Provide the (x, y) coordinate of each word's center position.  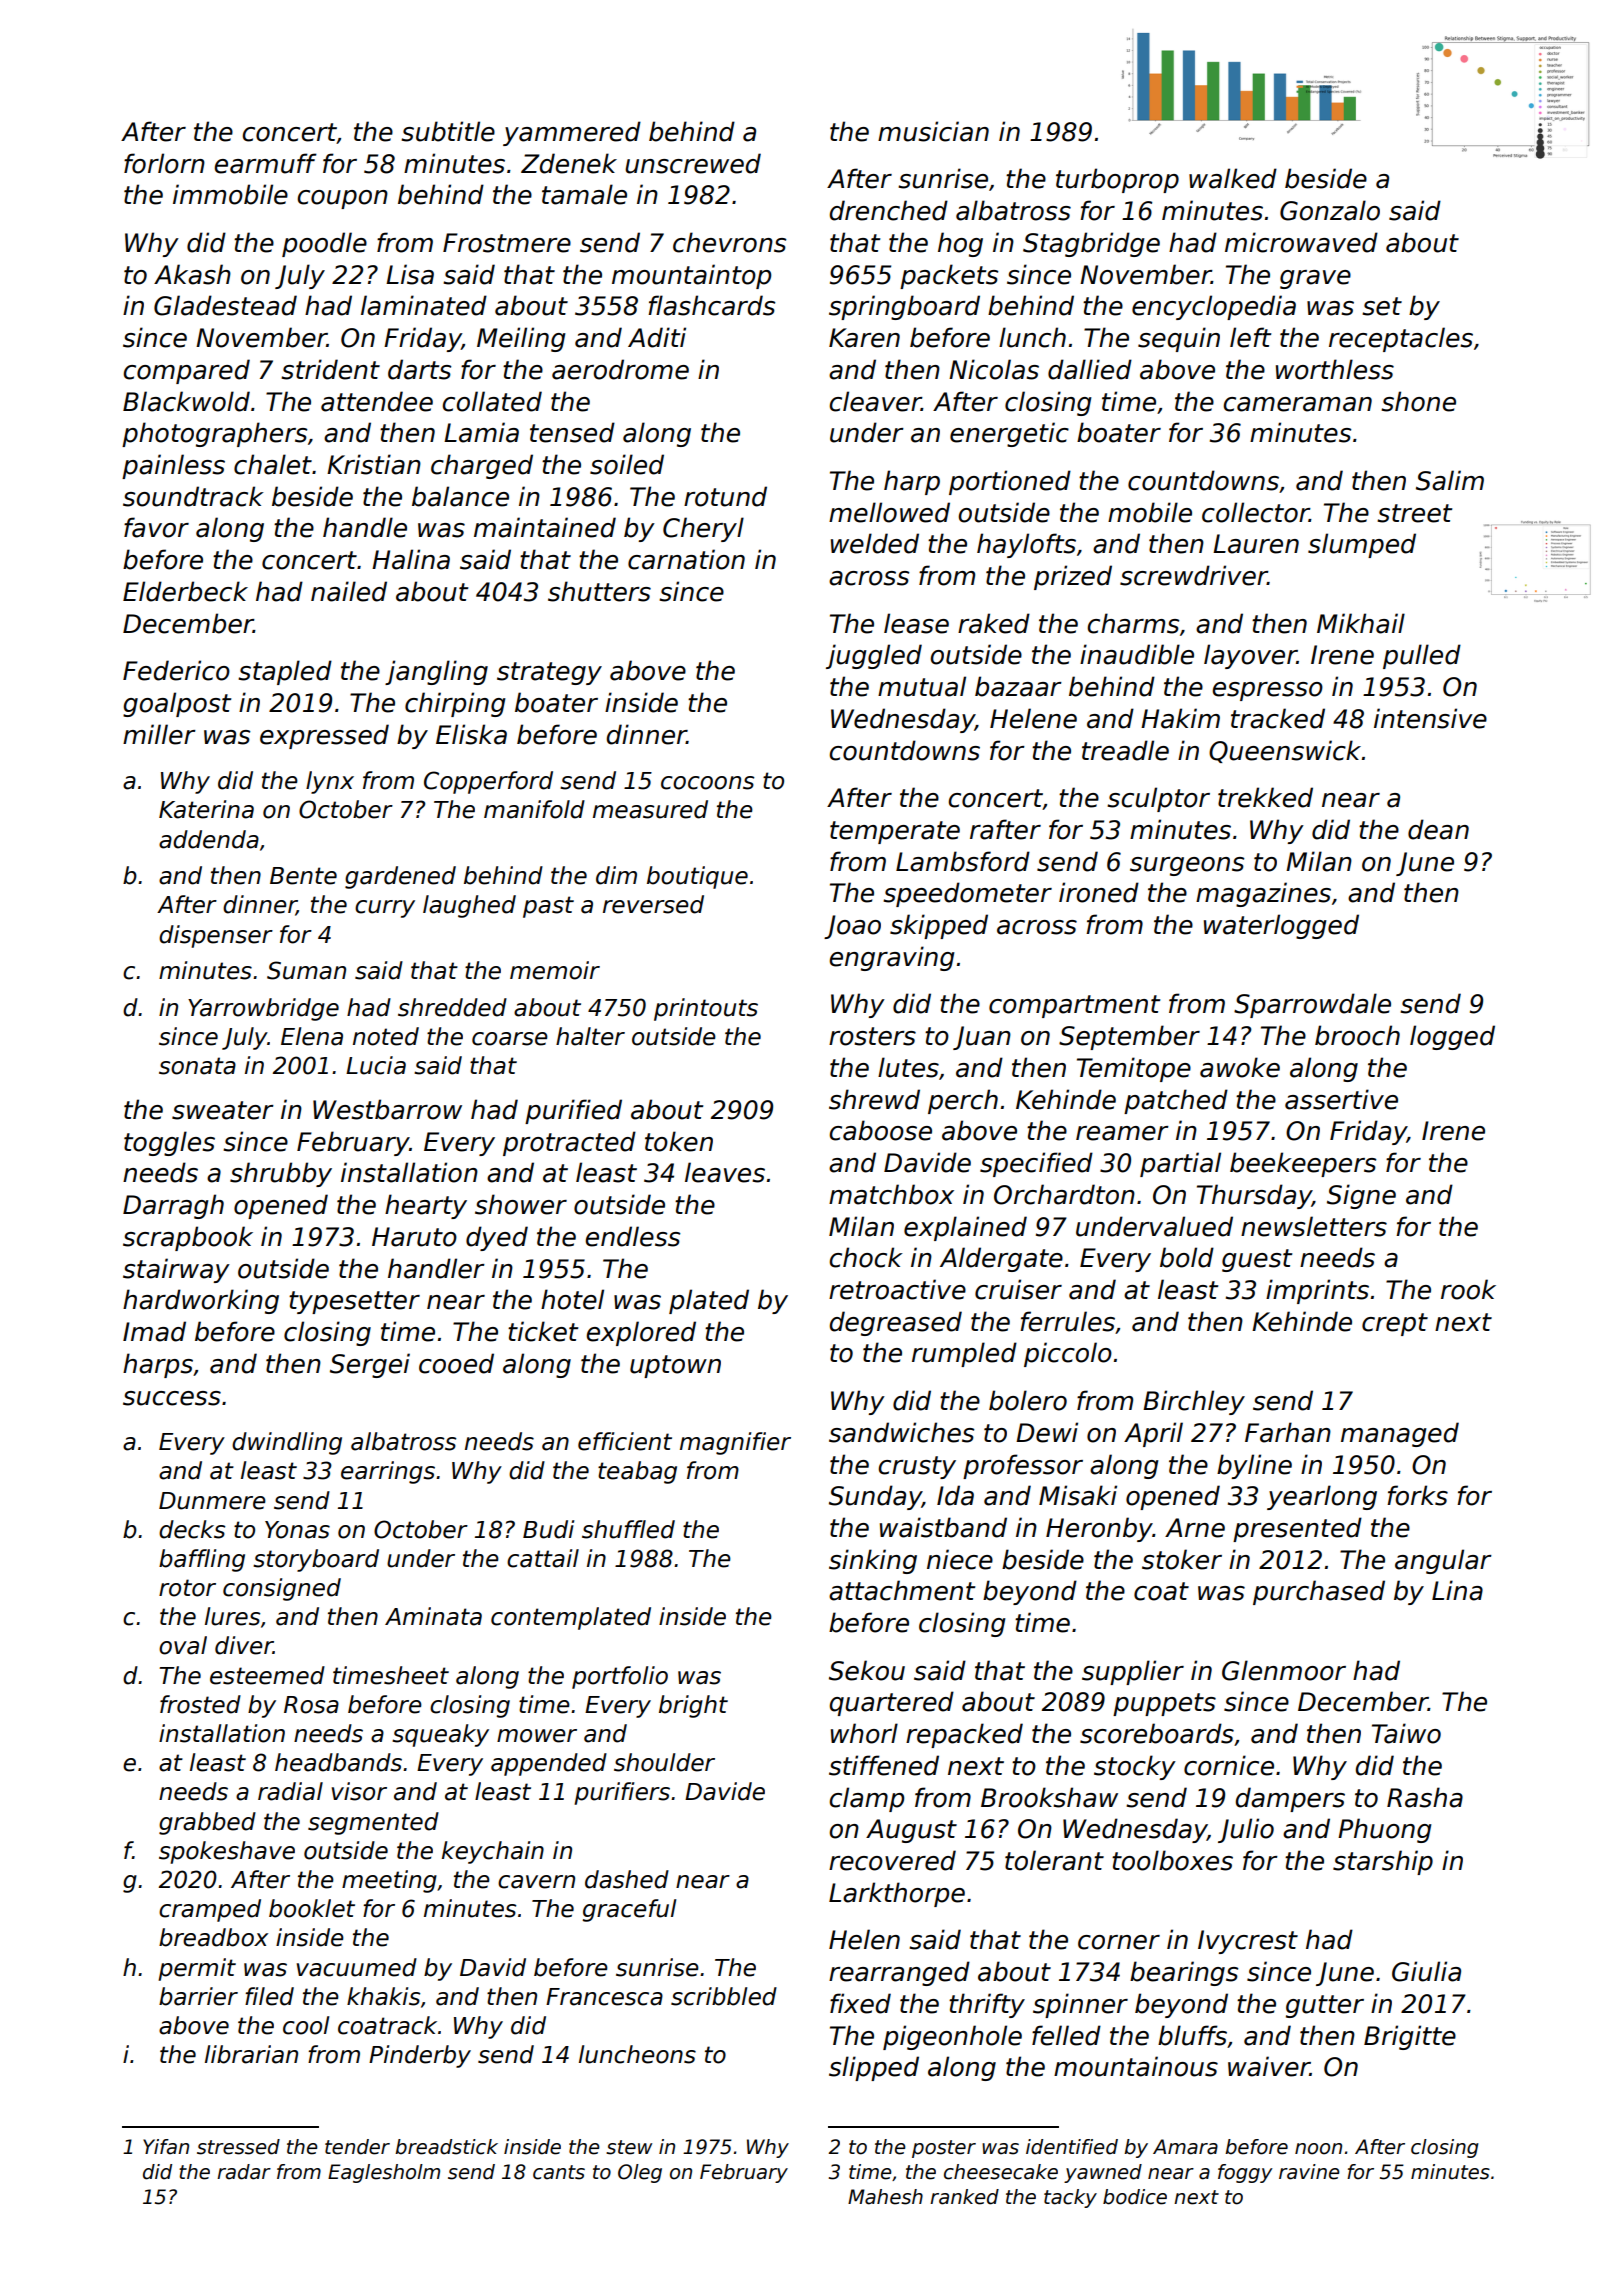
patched (1176, 1101)
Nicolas (994, 369)
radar (244, 2172)
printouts (706, 1009)
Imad (154, 1331)
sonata (197, 1066)
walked (1233, 178)
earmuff (266, 163)
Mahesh (885, 2197)
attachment (902, 1590)
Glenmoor (1284, 1670)
